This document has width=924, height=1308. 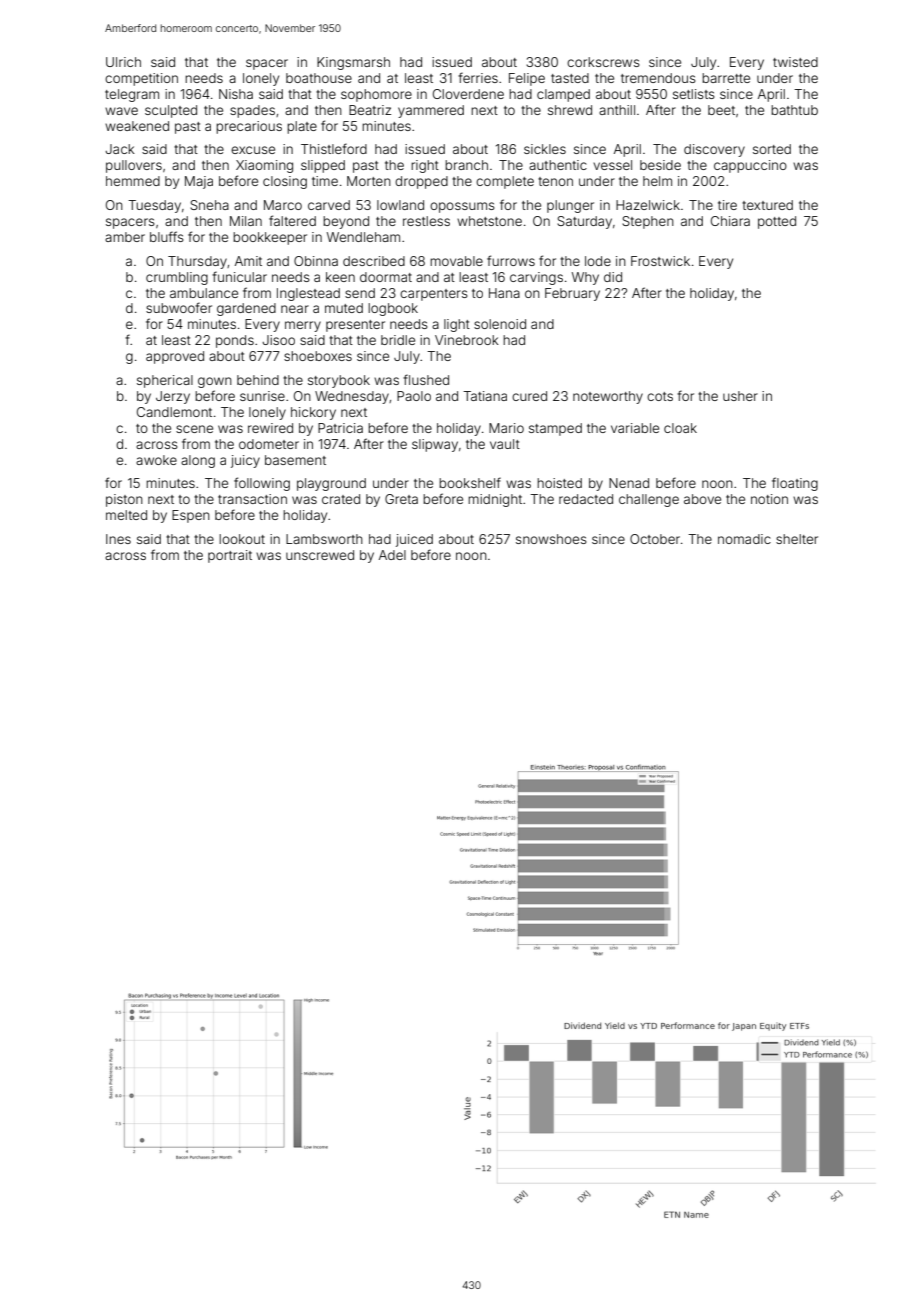 What do you see at coordinates (612, 165) in the document?
I see `vessel` at bounding box center [612, 165].
